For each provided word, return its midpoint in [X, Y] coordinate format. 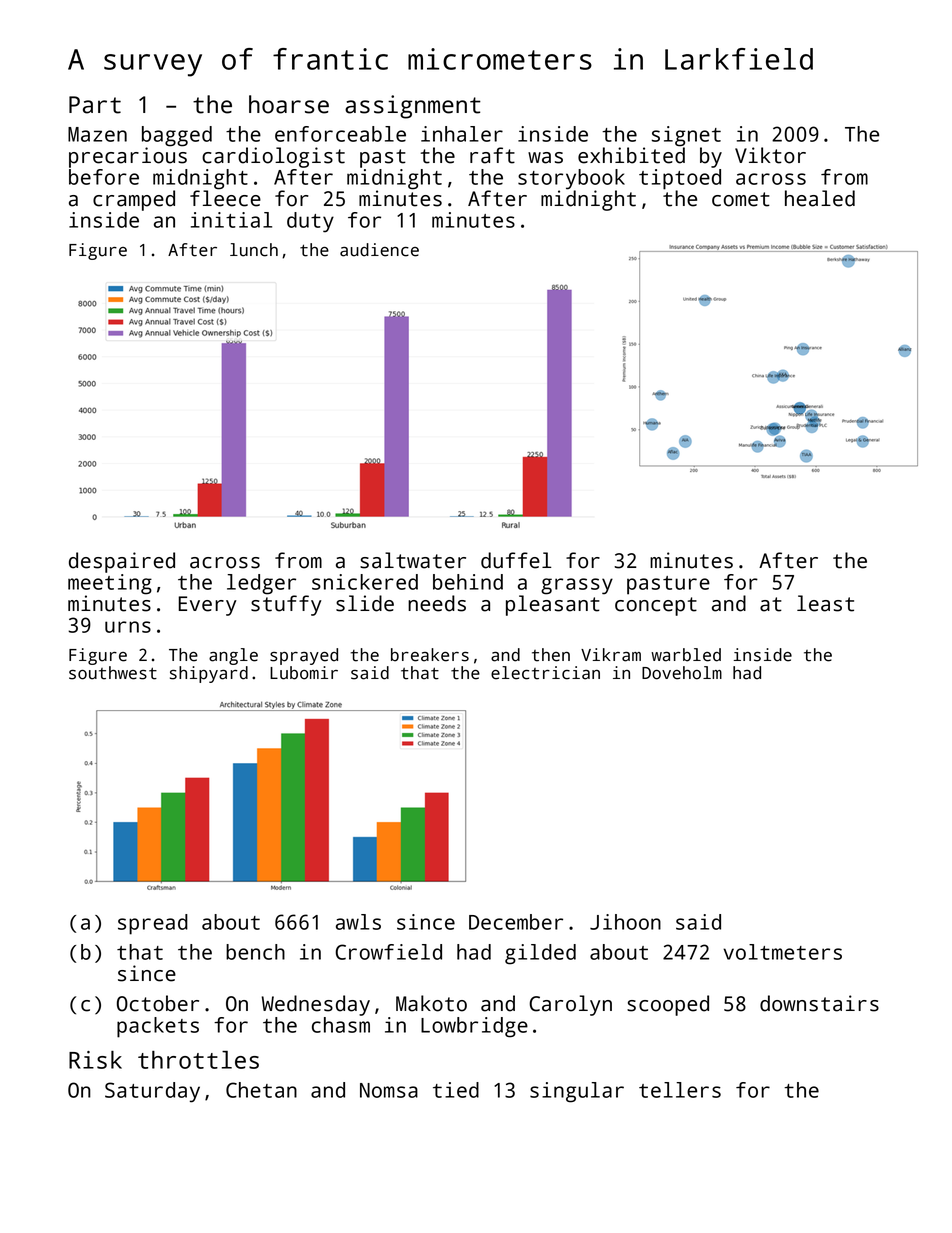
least [825, 603]
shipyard [209, 674]
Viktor [770, 155]
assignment [413, 107]
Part [95, 105]
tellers [680, 1090]
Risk [95, 1060]
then [551, 655]
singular [577, 1092]
